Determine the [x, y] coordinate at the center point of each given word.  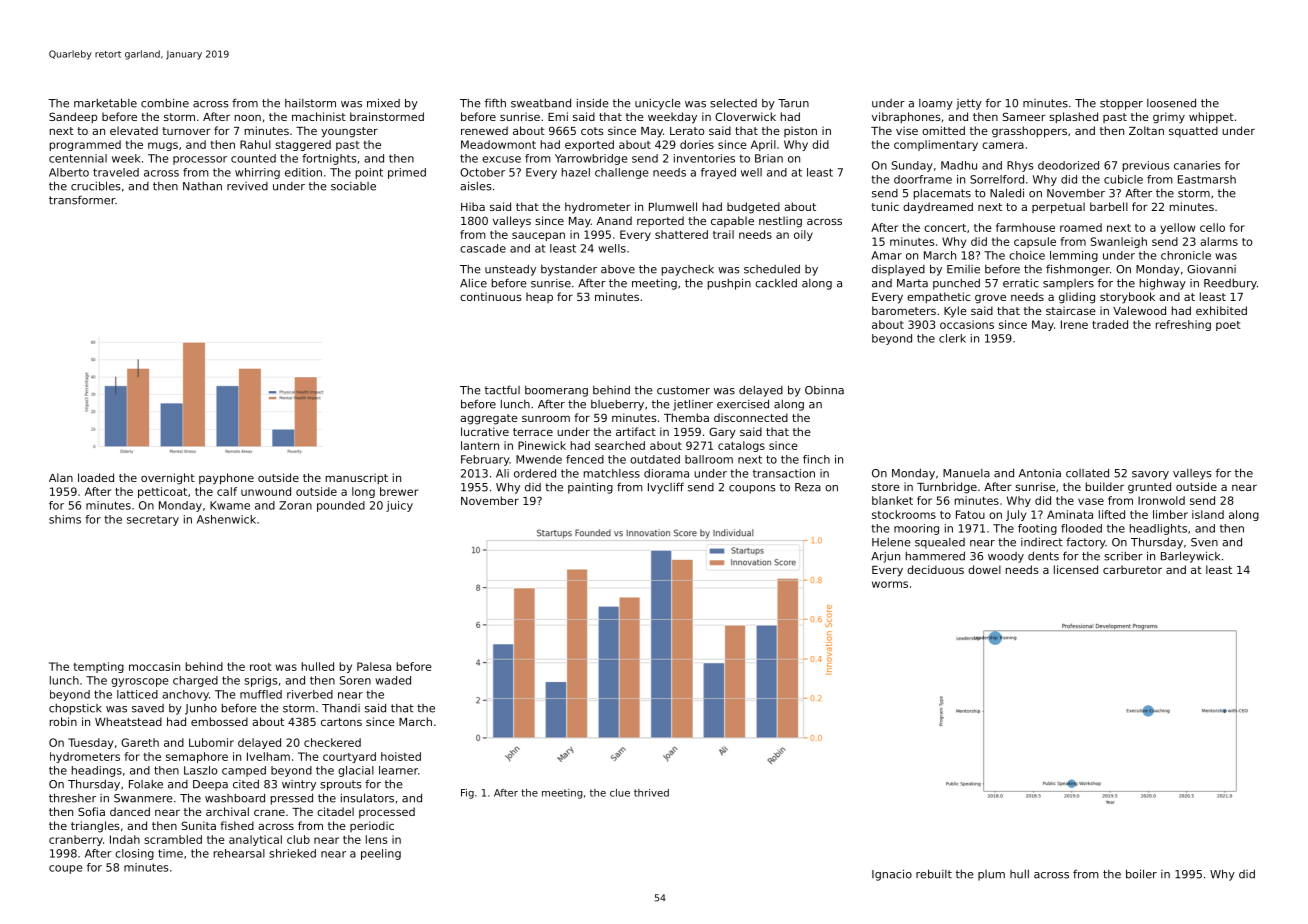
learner [398, 770]
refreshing [1183, 325]
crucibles [96, 186]
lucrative [485, 431]
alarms [1219, 241]
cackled [776, 283]
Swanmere [143, 798]
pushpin [729, 284]
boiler [1141, 874]
